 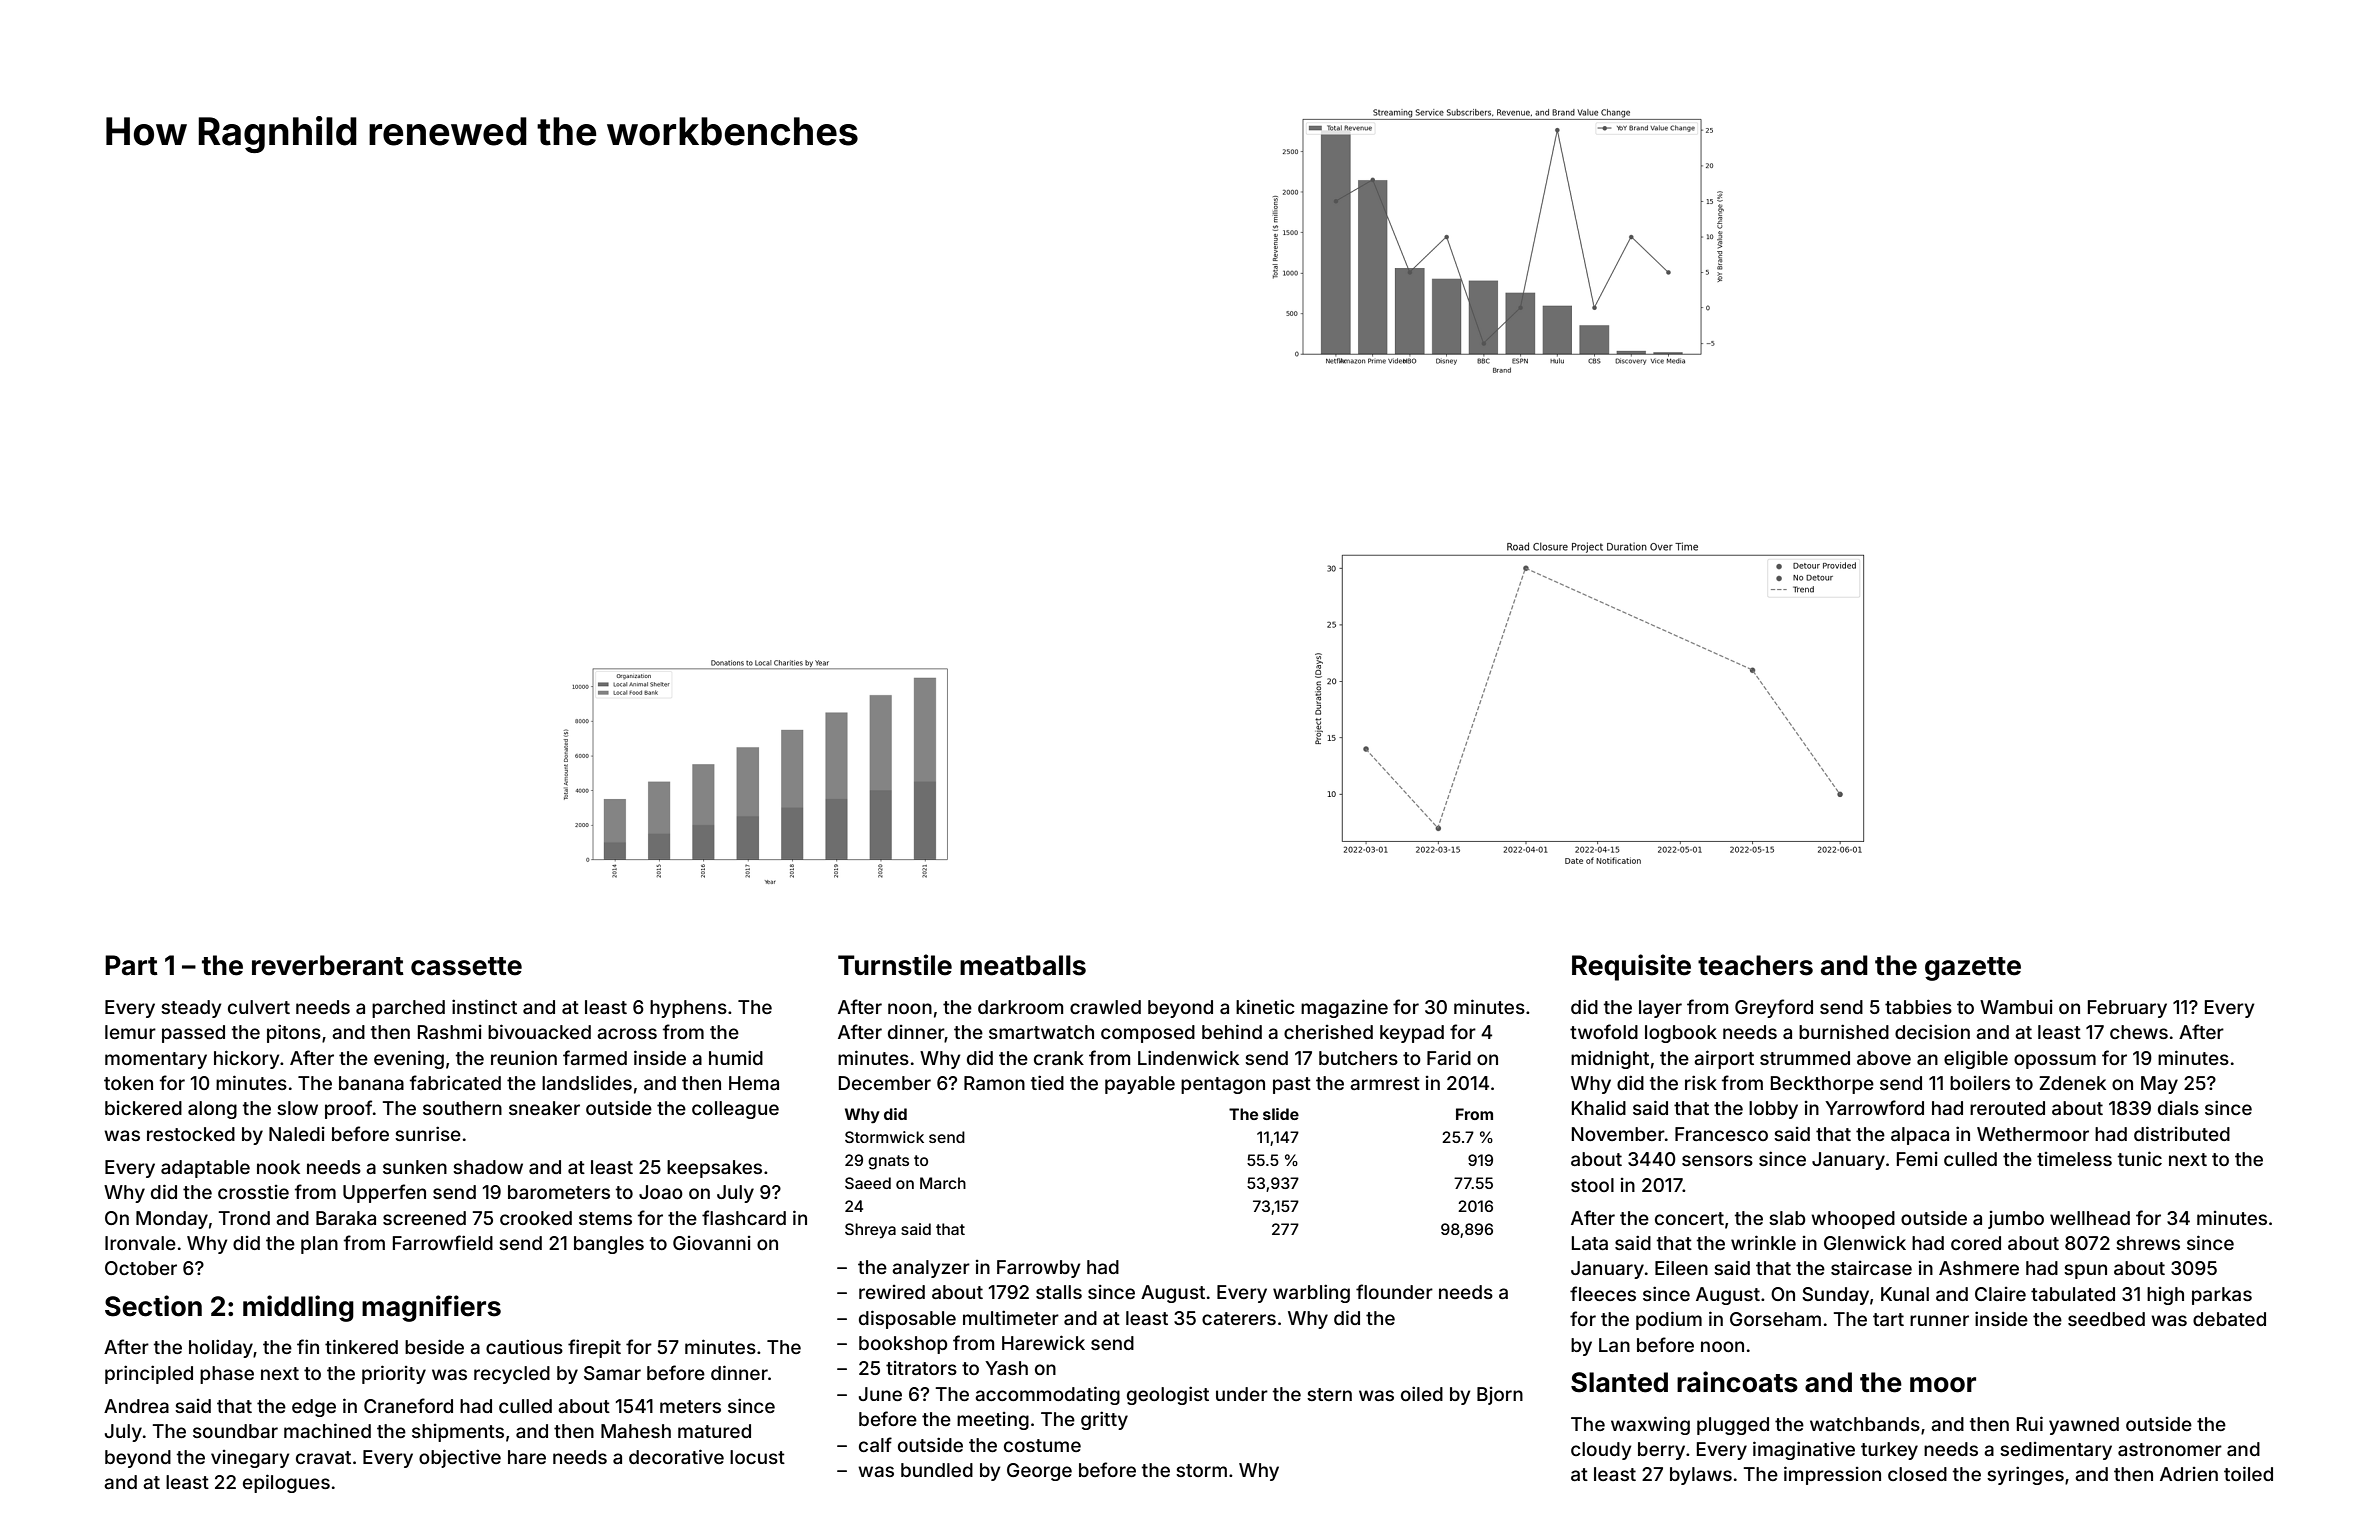 I want to click on stalls, so click(x=1059, y=1292).
